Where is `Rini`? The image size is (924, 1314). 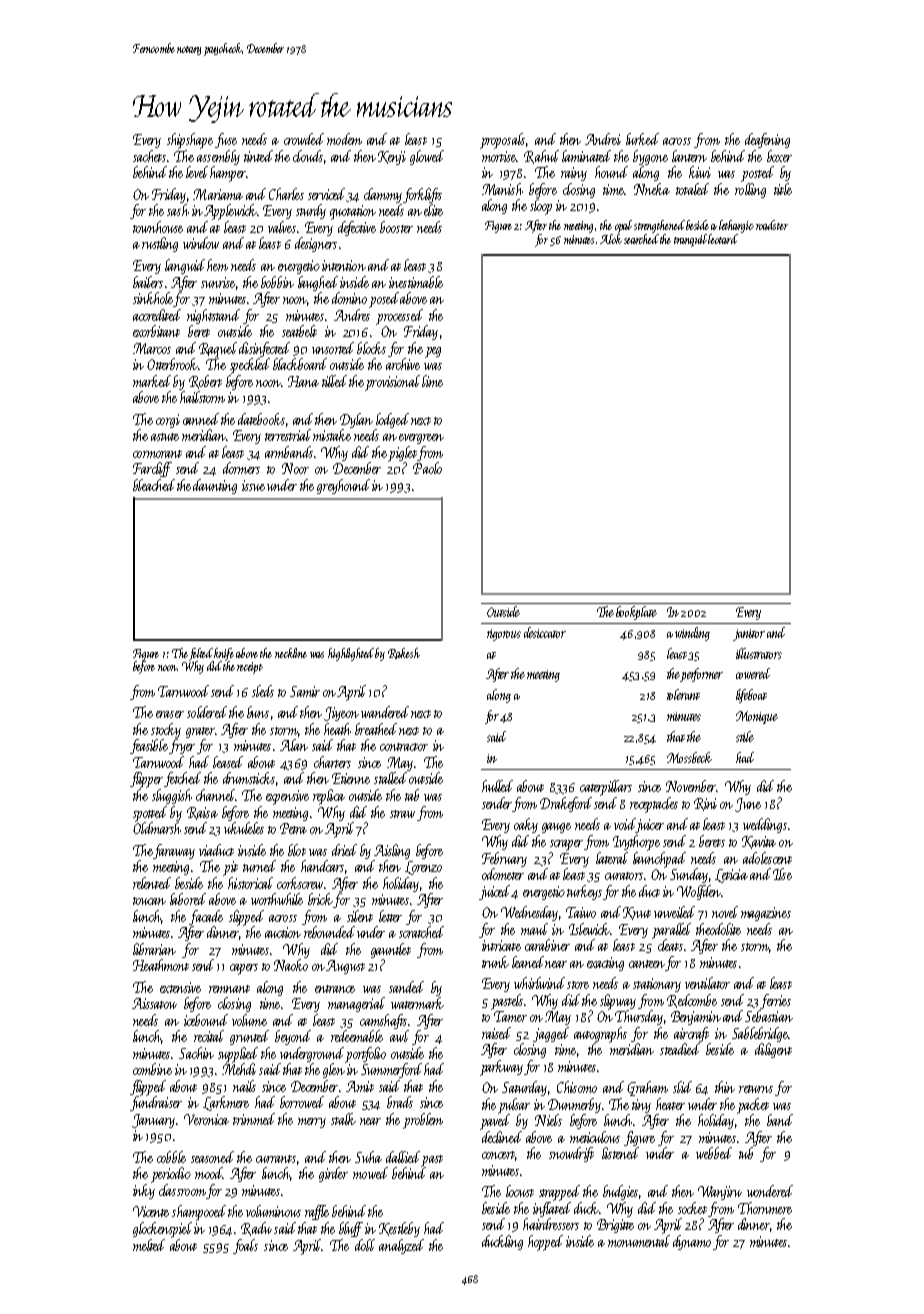
Rini is located at coordinates (705, 804).
